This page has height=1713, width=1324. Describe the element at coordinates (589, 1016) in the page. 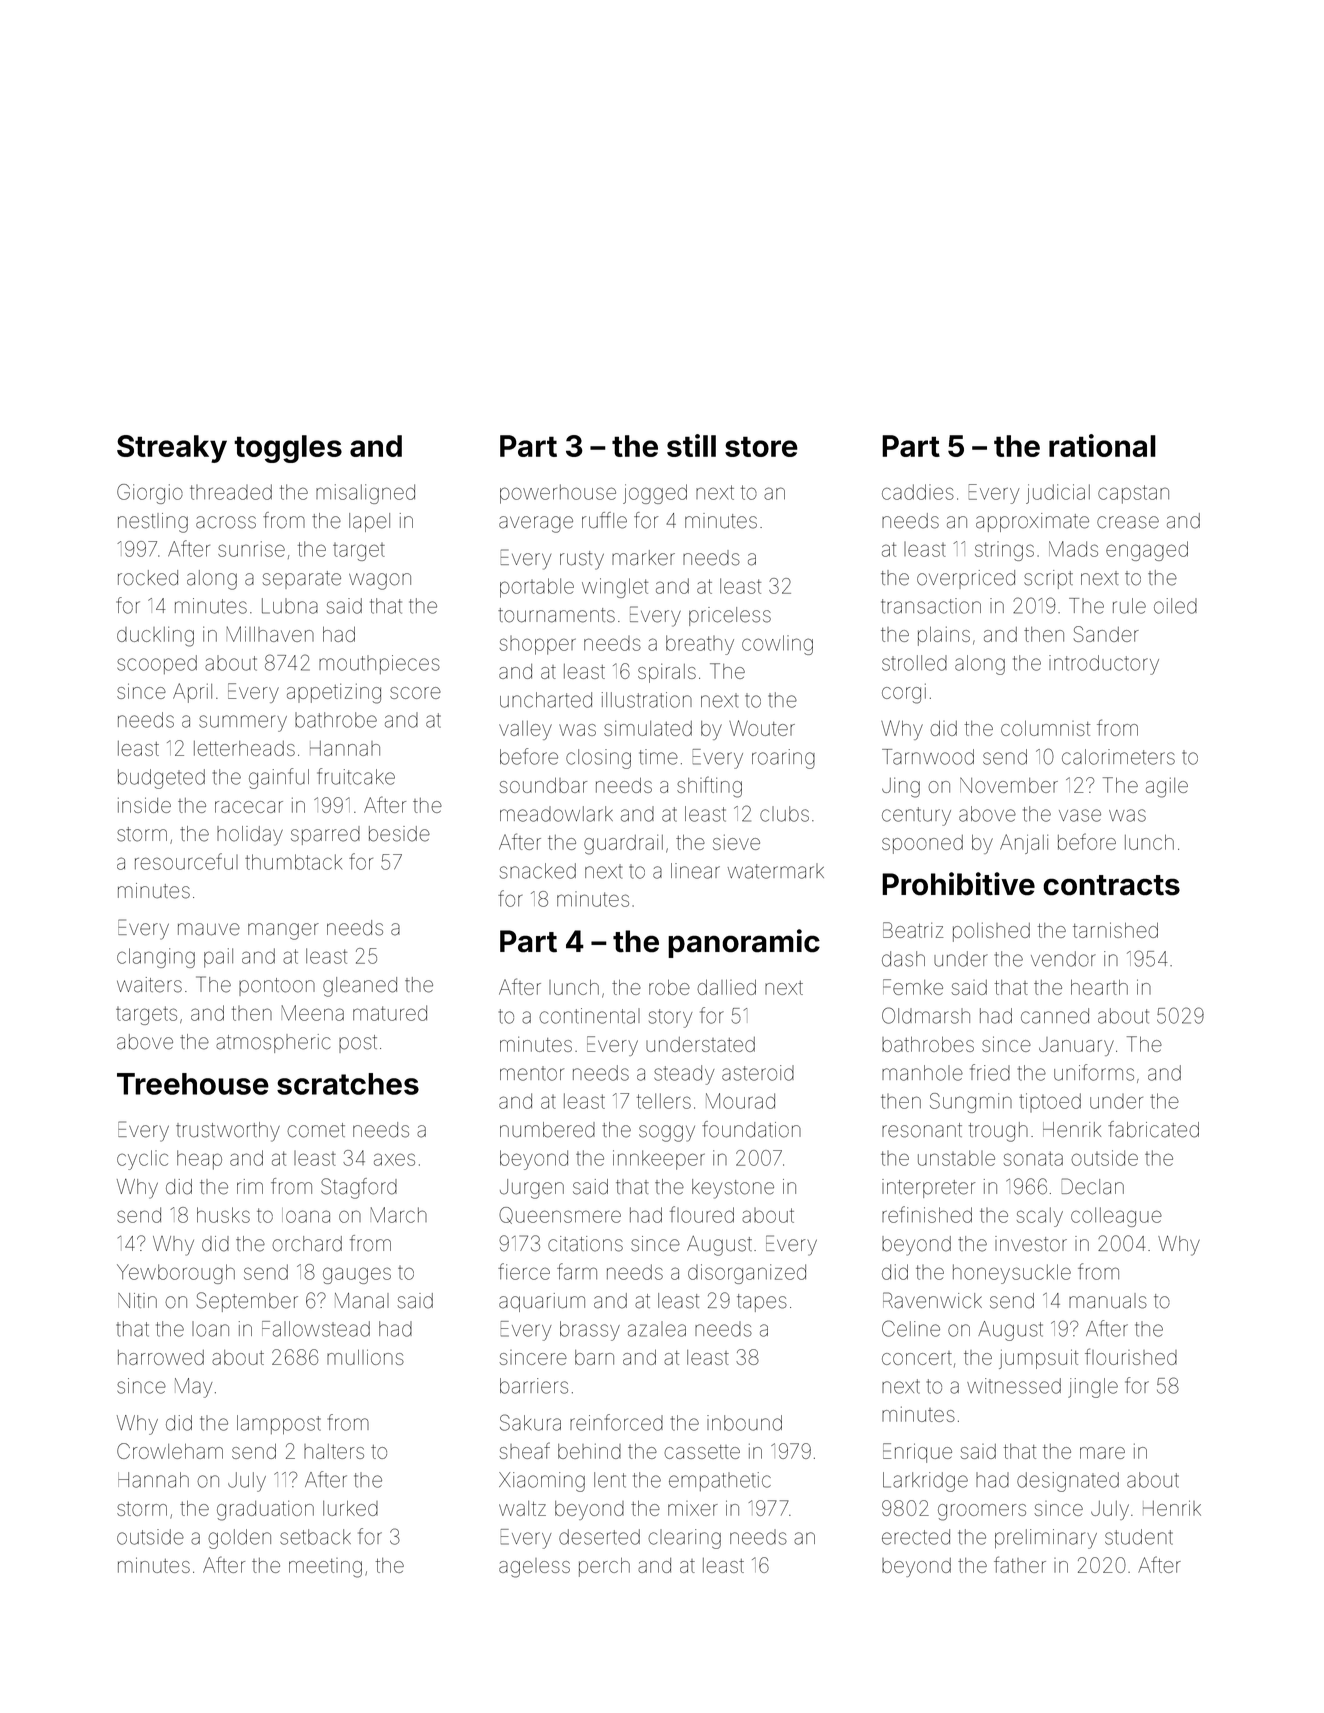

I see `continental` at that location.
